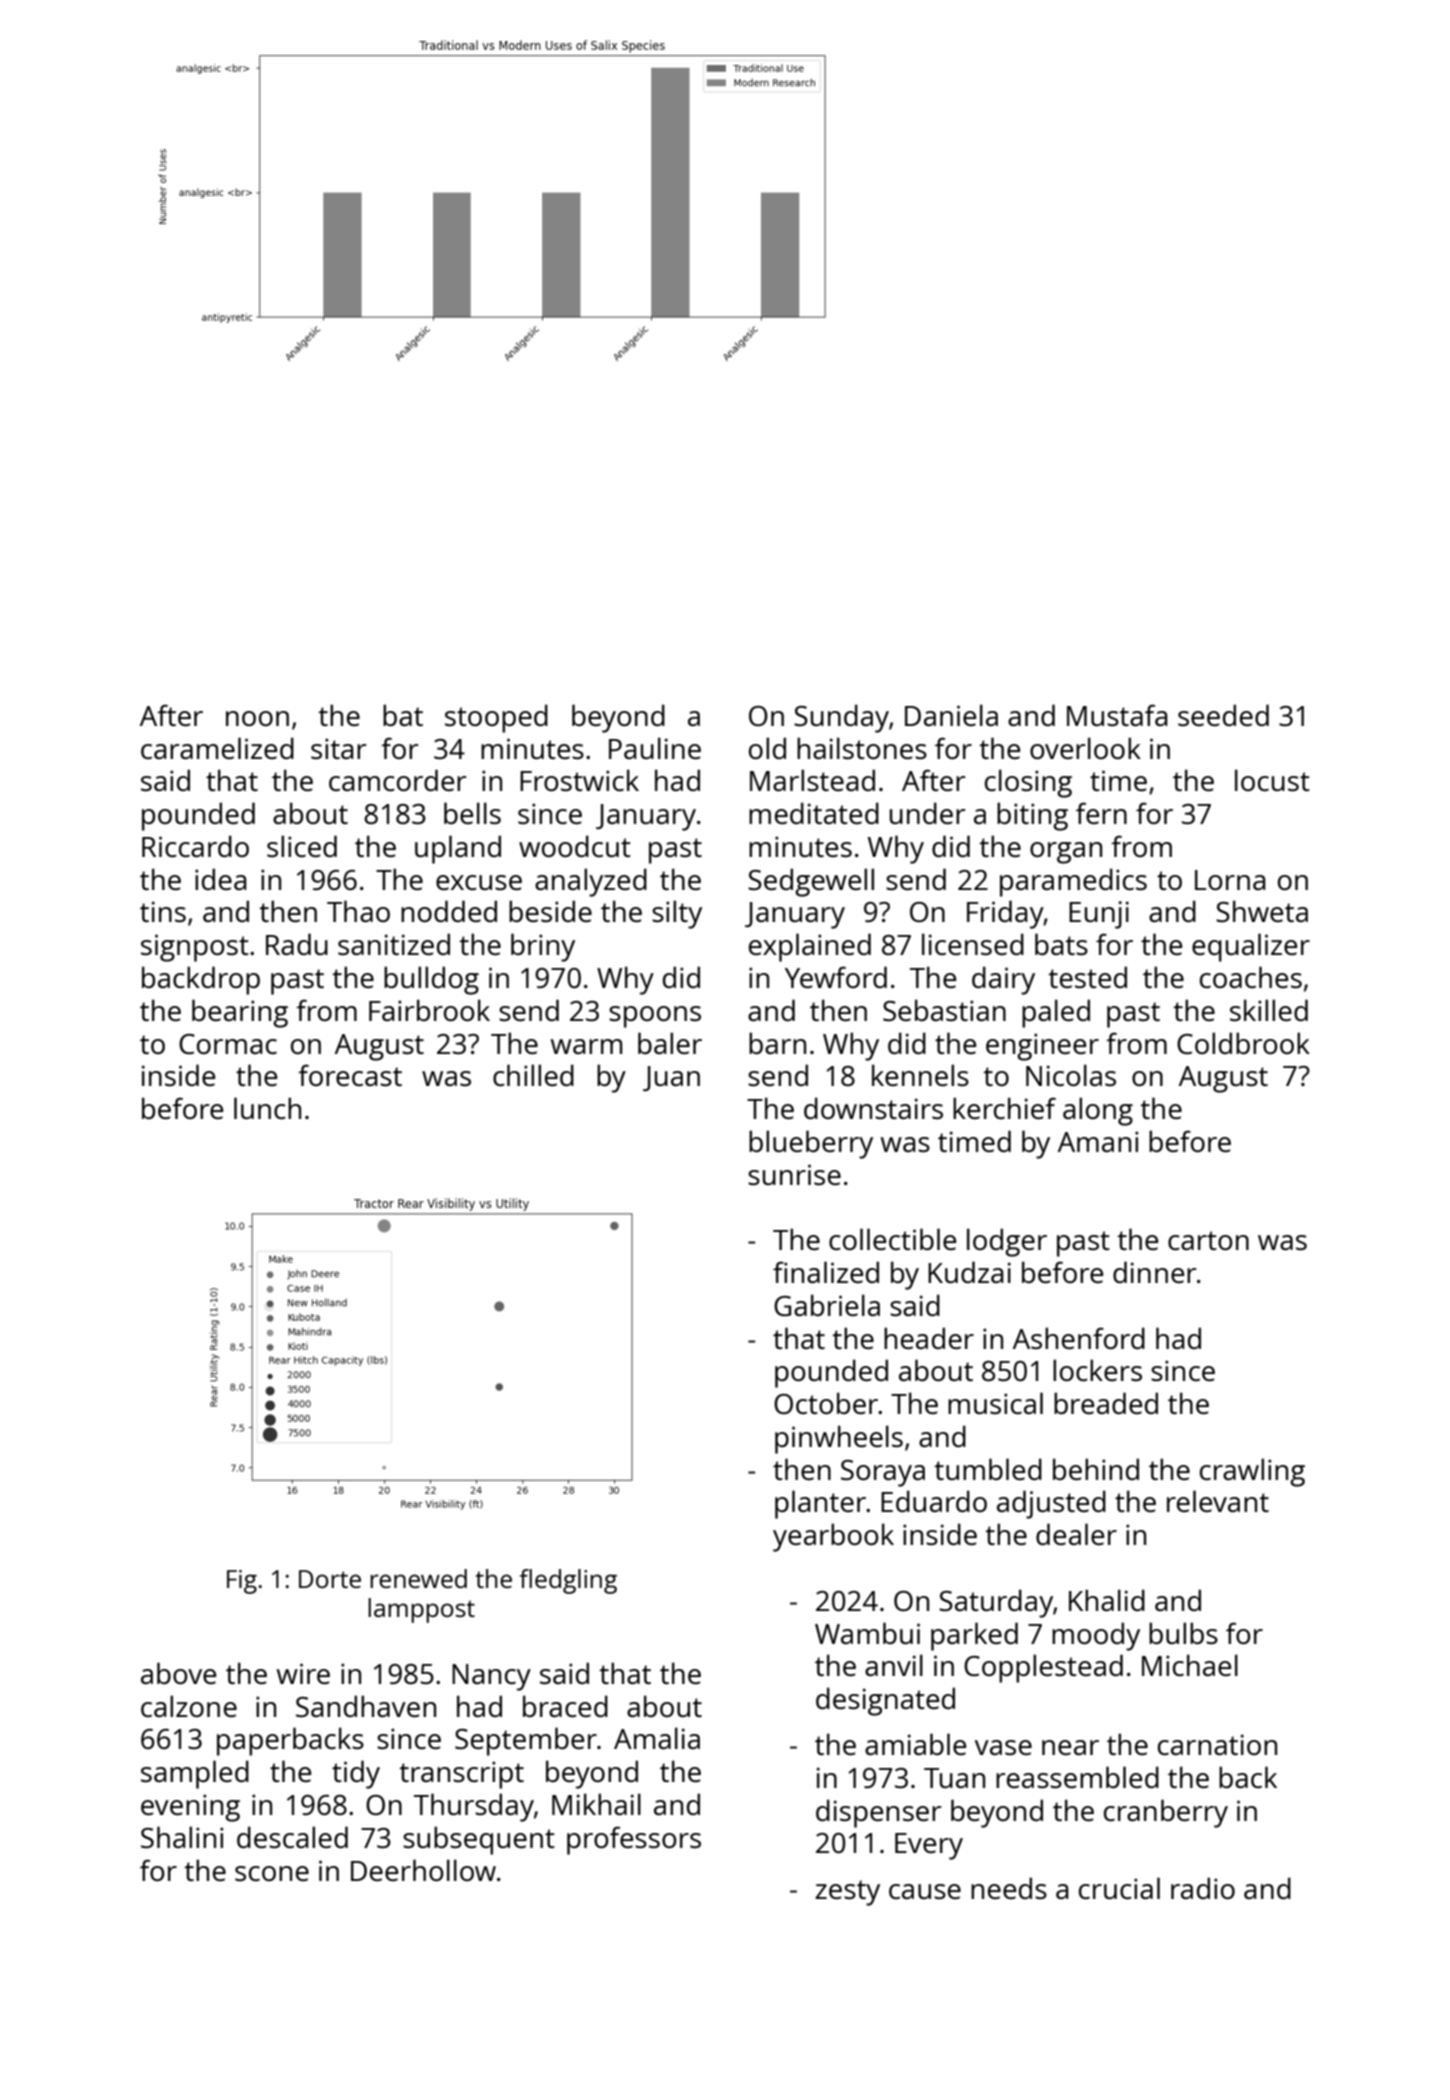 The image size is (1450, 2100). I want to click on evening, so click(190, 1808).
